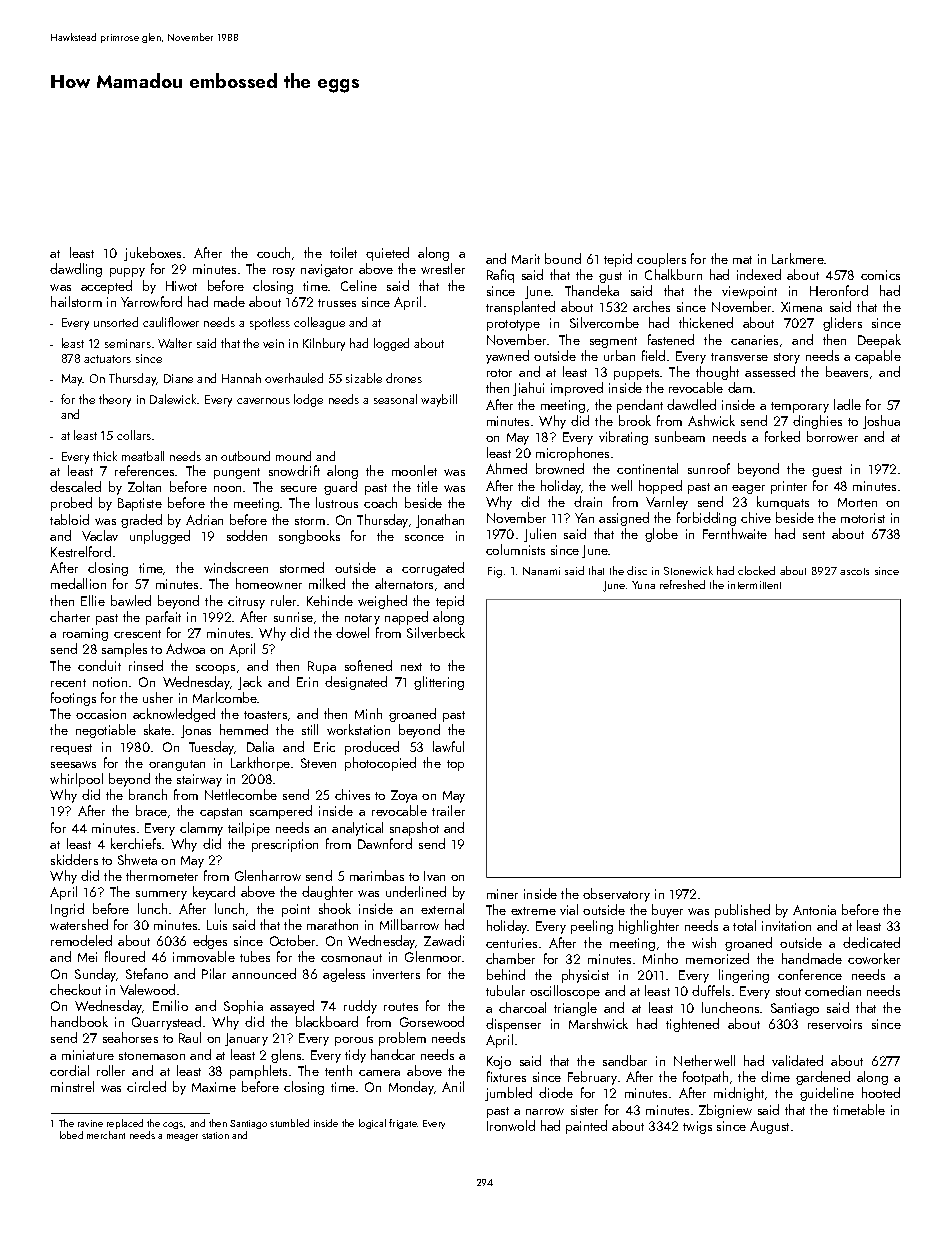 The width and height of the page is (952, 1233). What do you see at coordinates (76, 270) in the page?
I see `dawdling` at bounding box center [76, 270].
